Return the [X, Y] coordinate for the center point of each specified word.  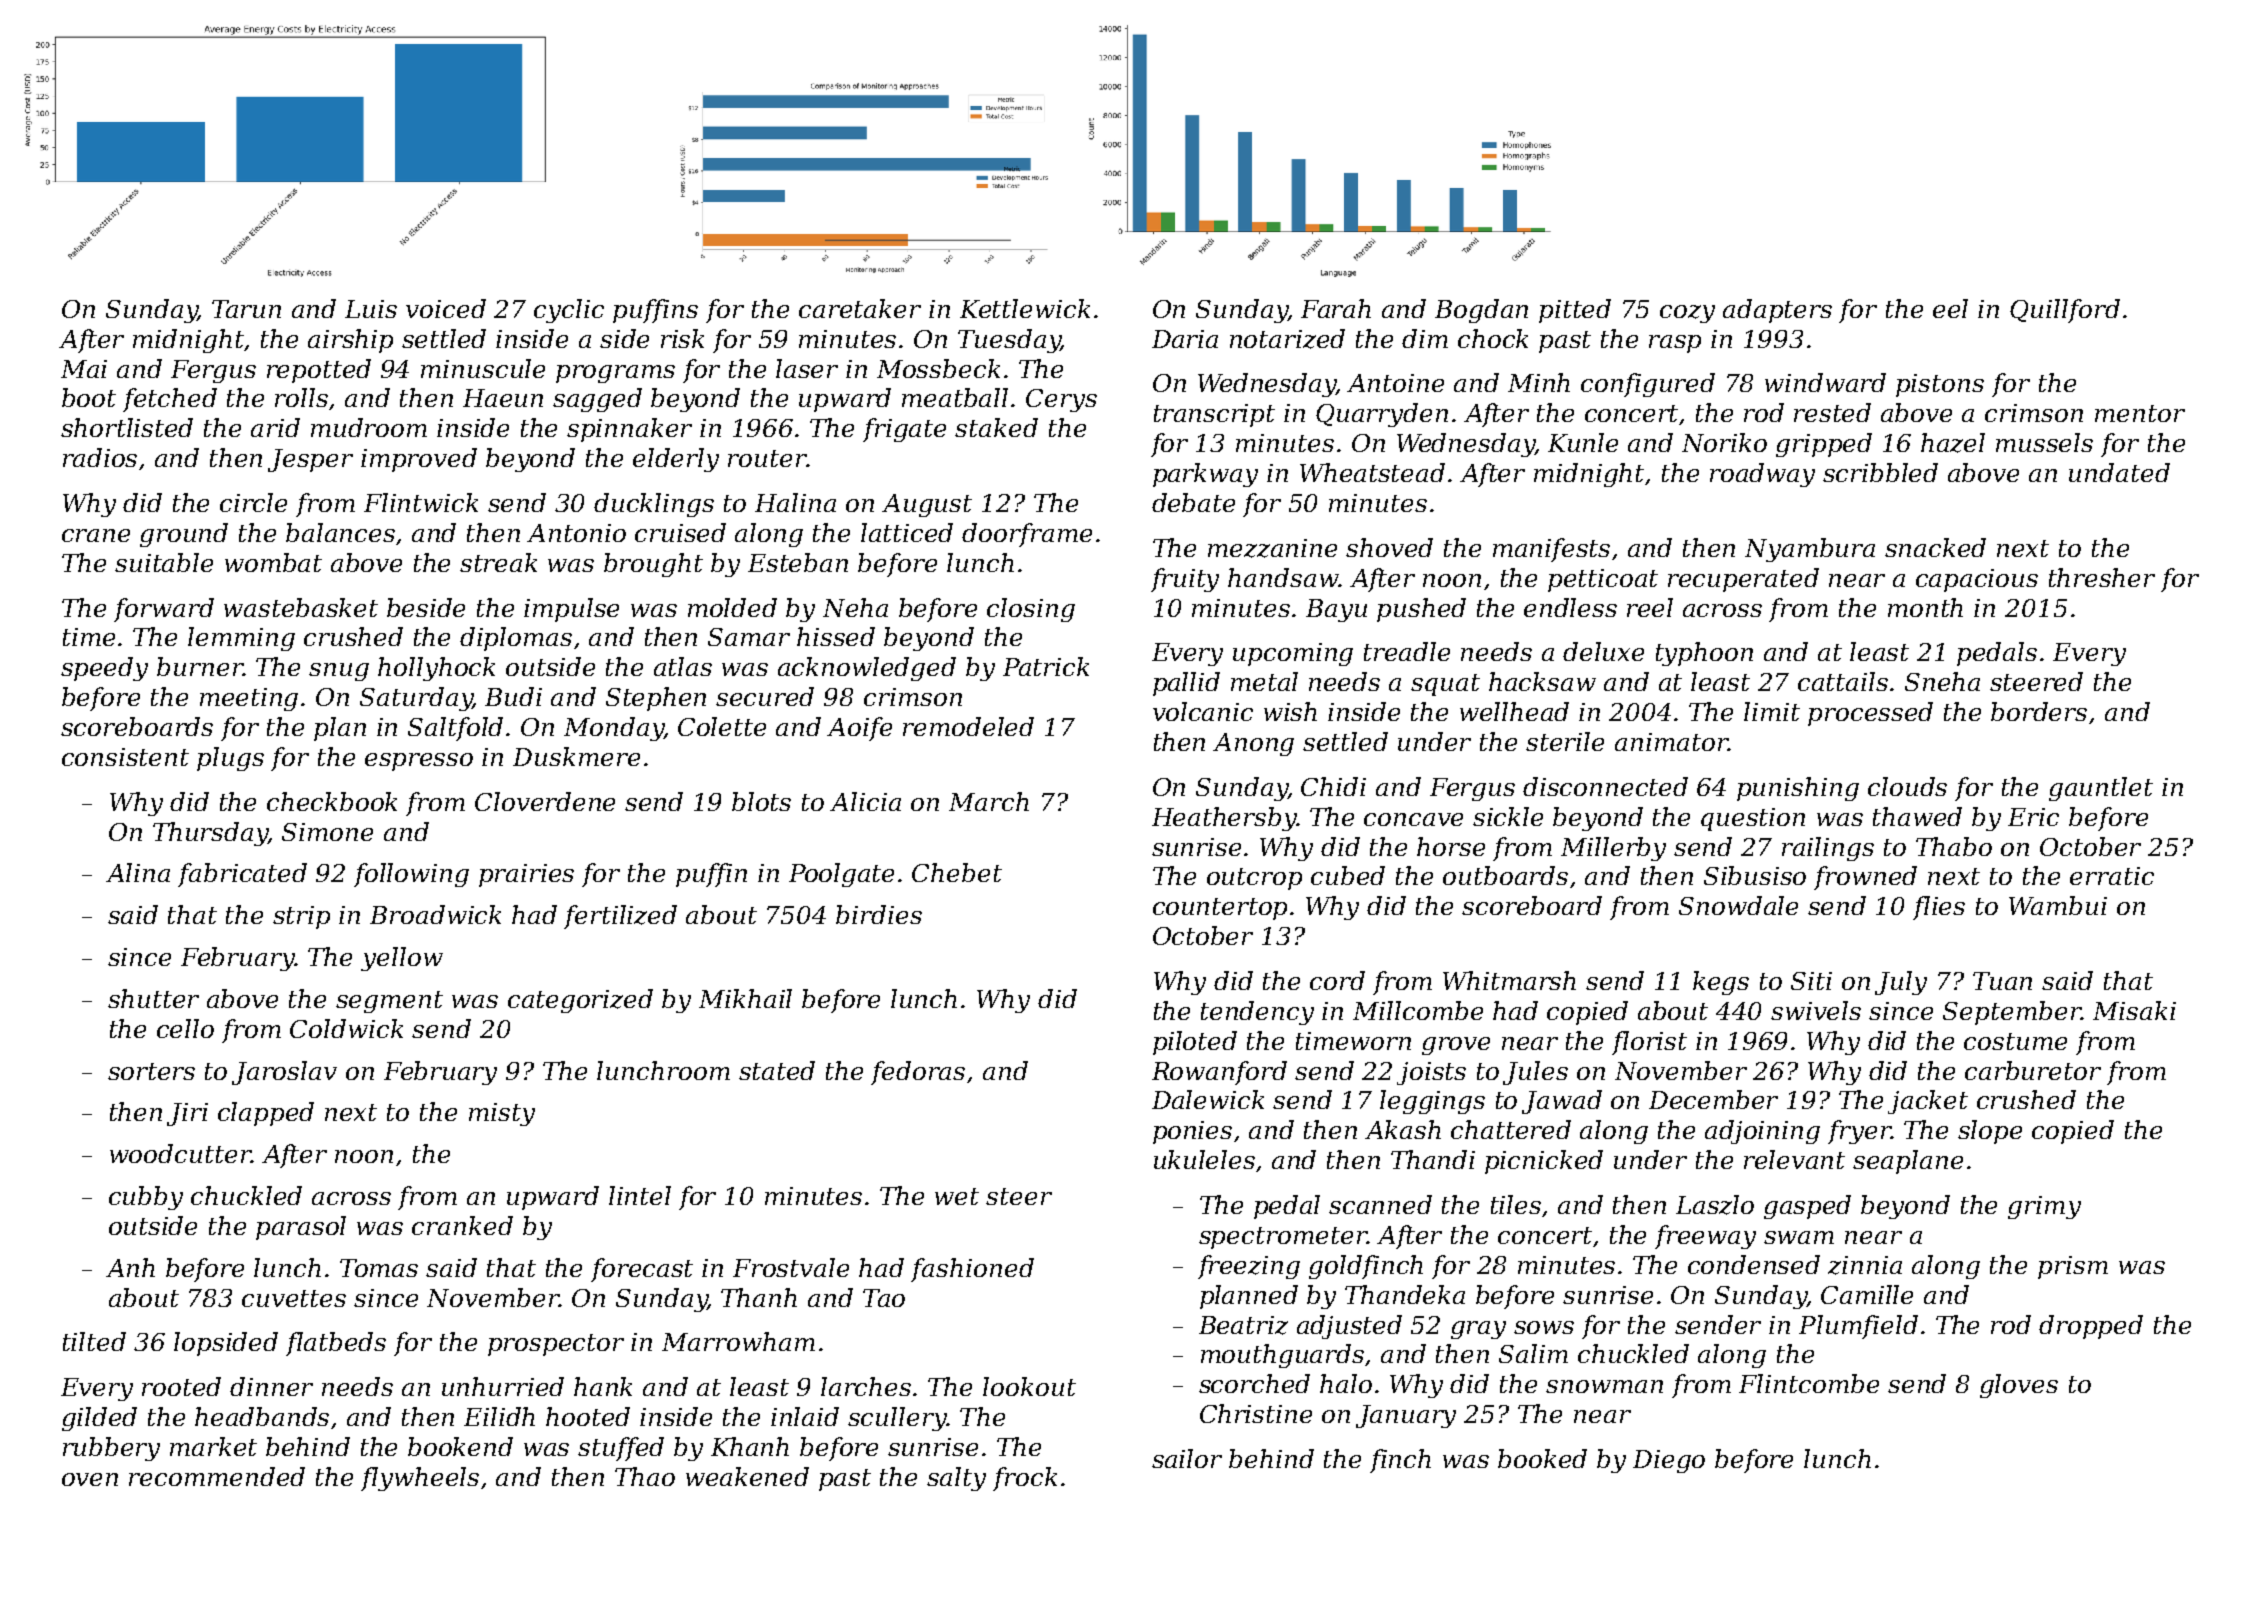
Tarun [246, 309]
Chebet [957, 872]
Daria [1185, 339]
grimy [2044, 1207]
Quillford [2065, 311]
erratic [2112, 876]
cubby [146, 1198]
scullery [897, 1419]
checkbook [332, 801]
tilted [94, 1341]
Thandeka [1405, 1294]
